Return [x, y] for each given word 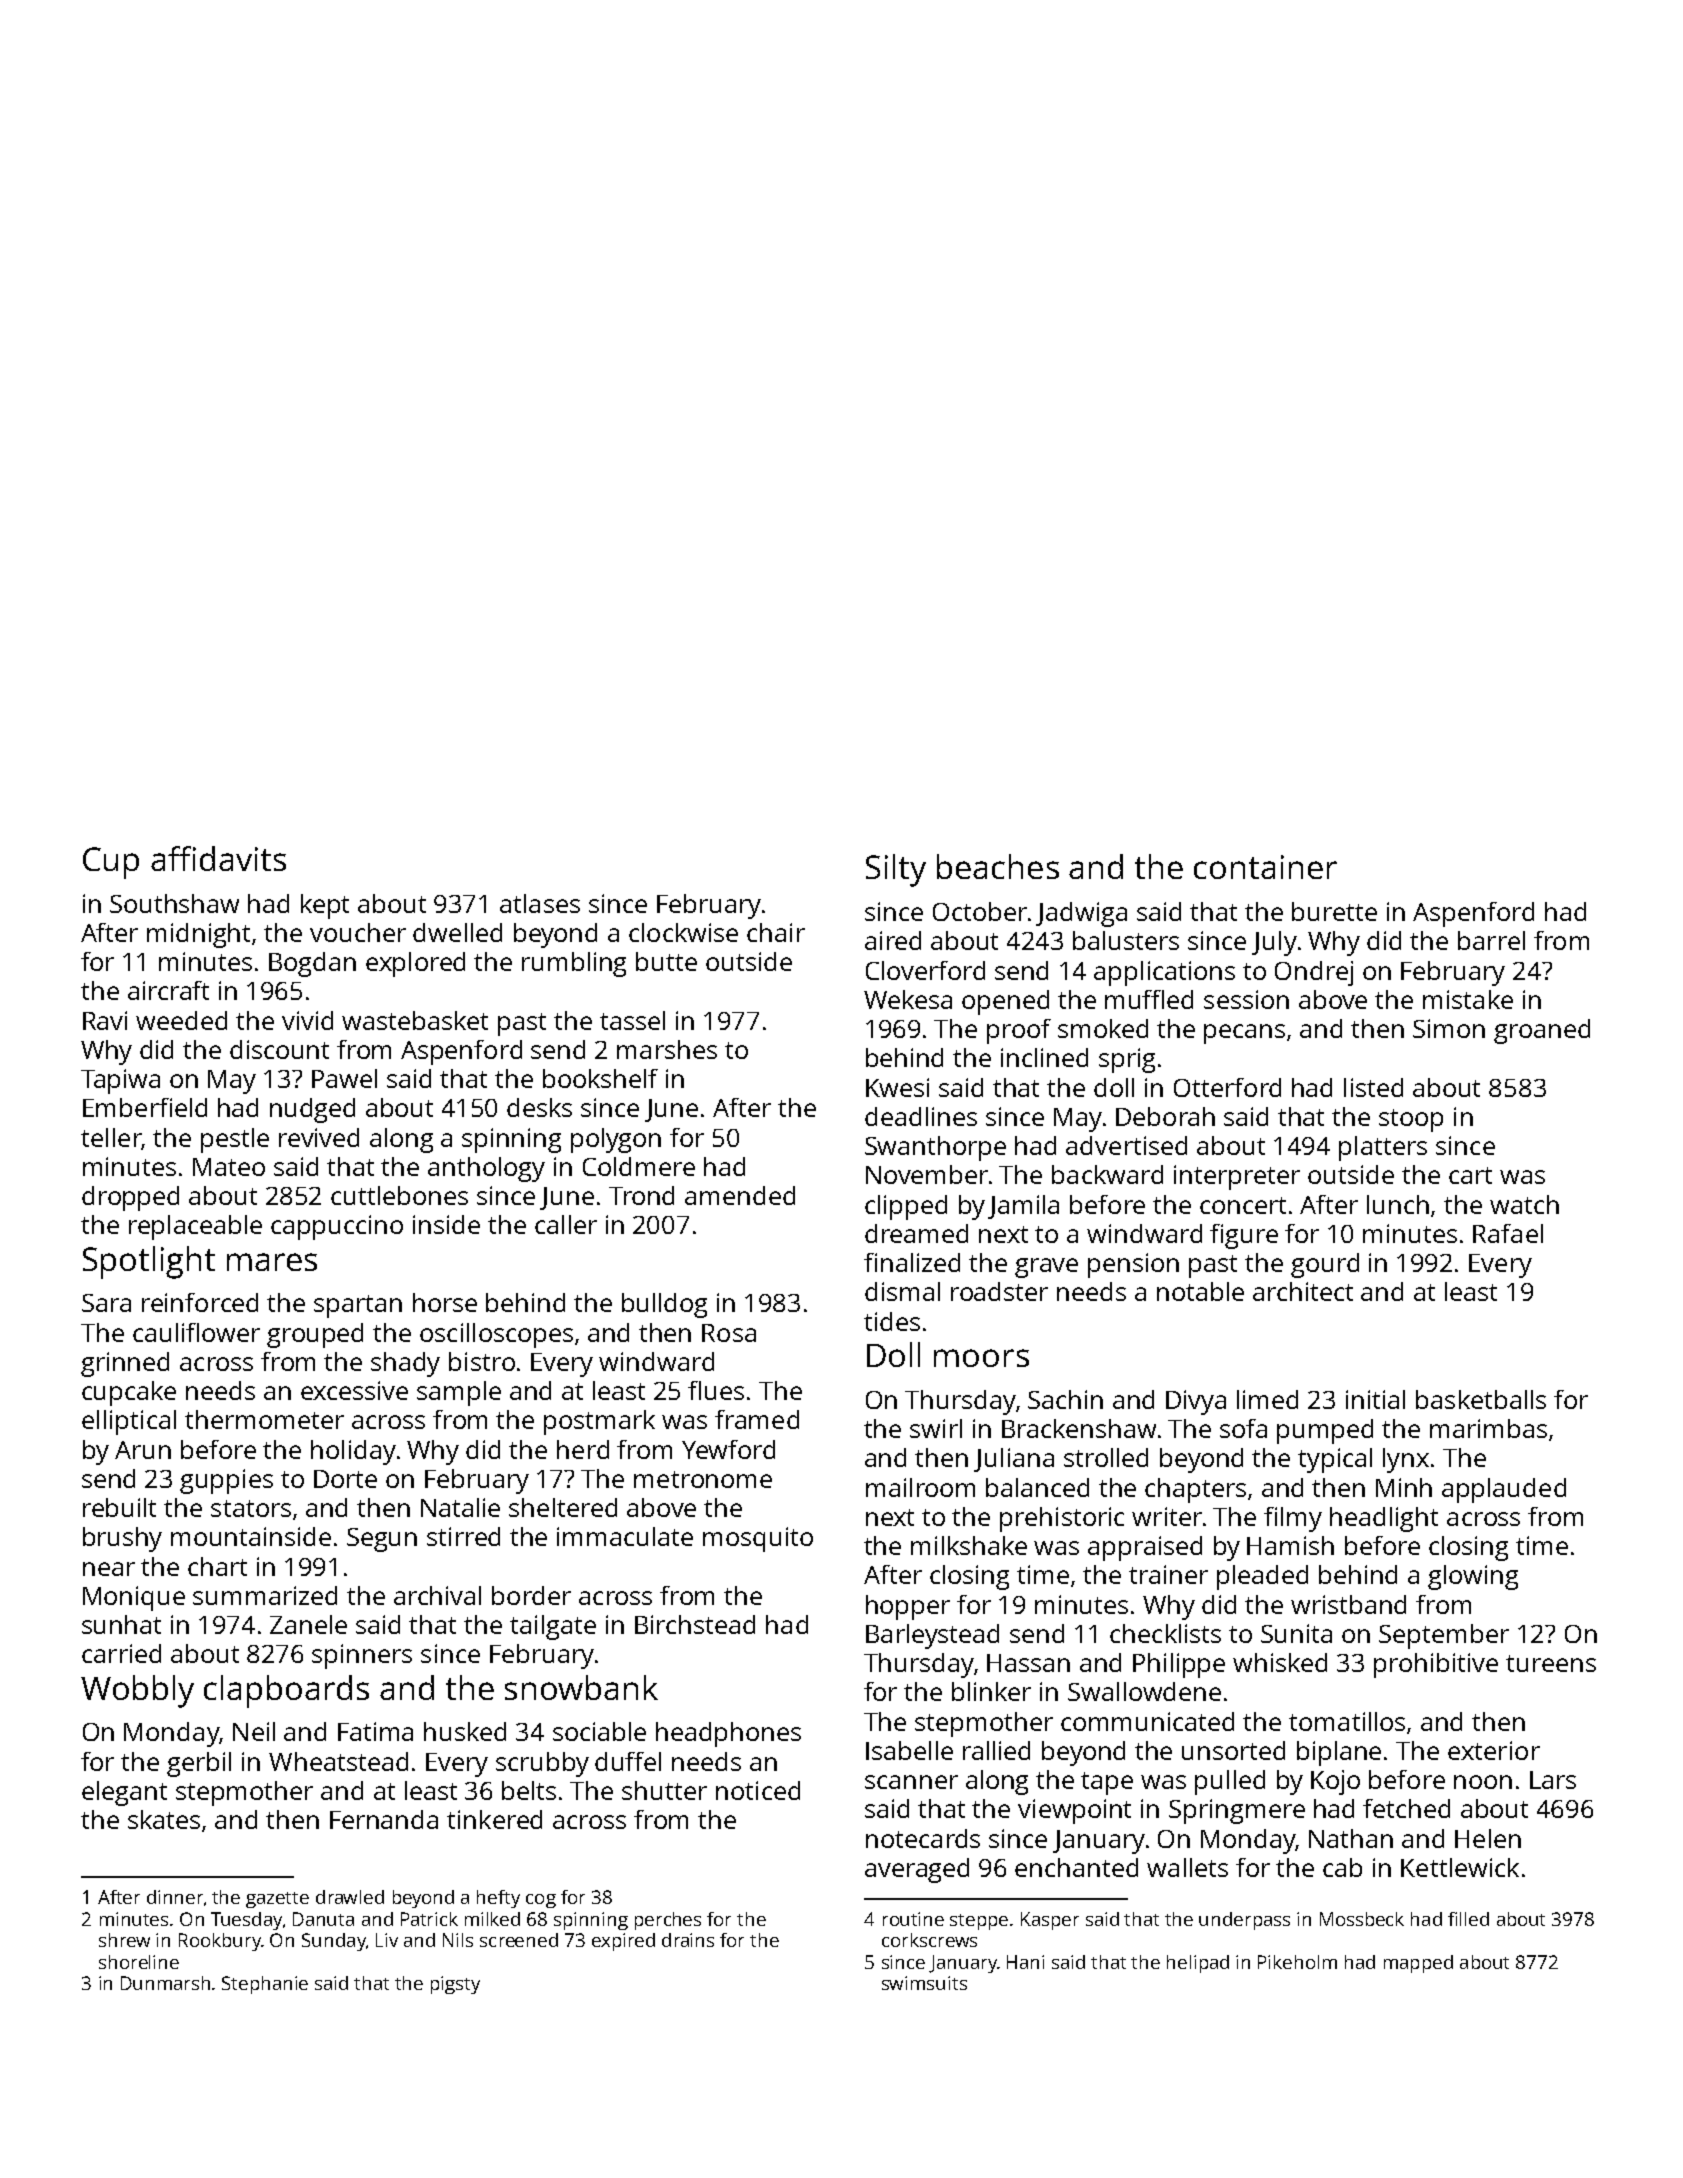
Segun [382, 1540]
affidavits [218, 858]
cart [1470, 1175]
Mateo [229, 1167]
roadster [999, 1291]
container [1265, 867]
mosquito [758, 1539]
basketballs [1481, 1399]
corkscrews [929, 1940]
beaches [998, 866]
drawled [350, 1897]
